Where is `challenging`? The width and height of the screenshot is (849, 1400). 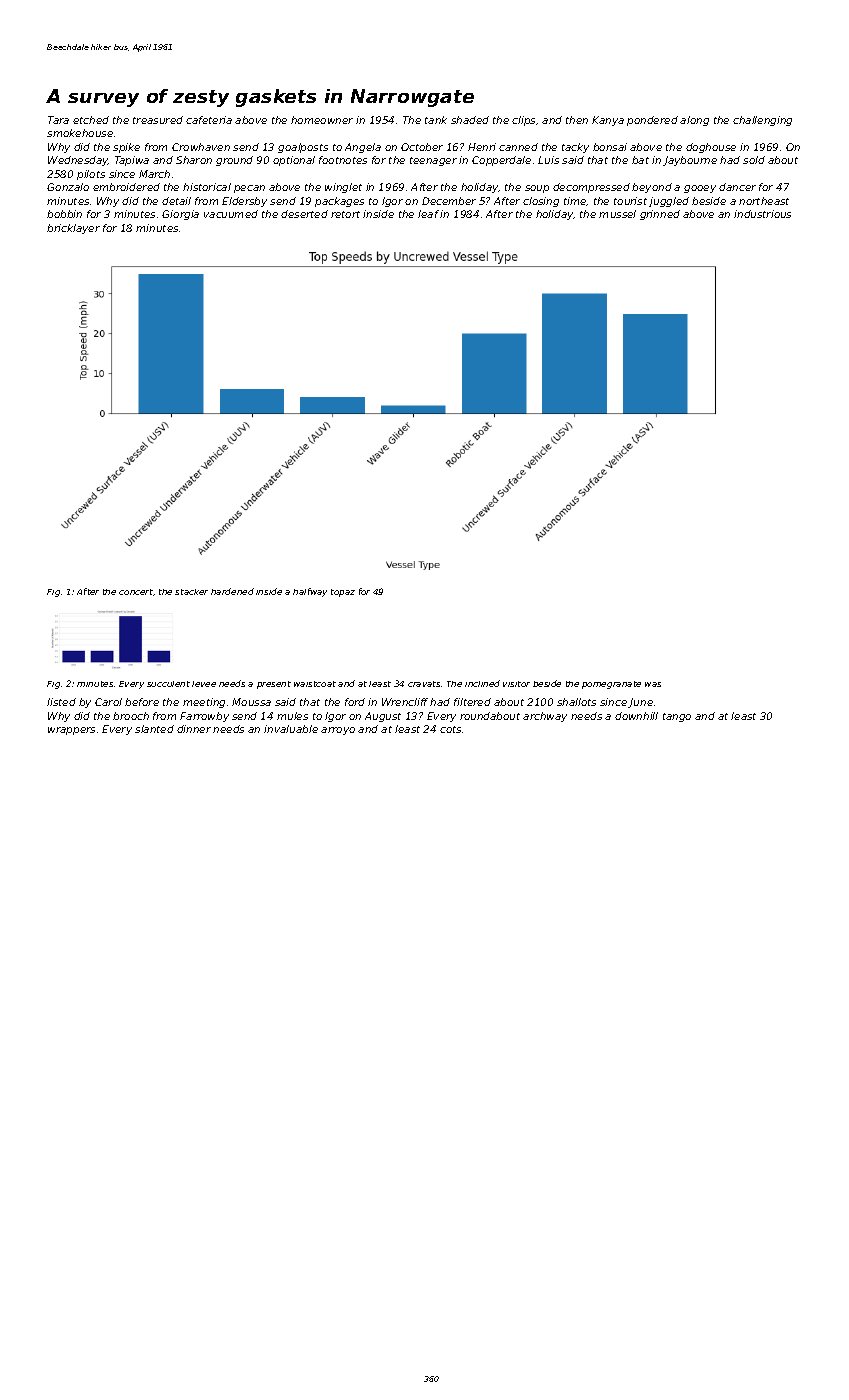
challenging is located at coordinates (762, 121).
